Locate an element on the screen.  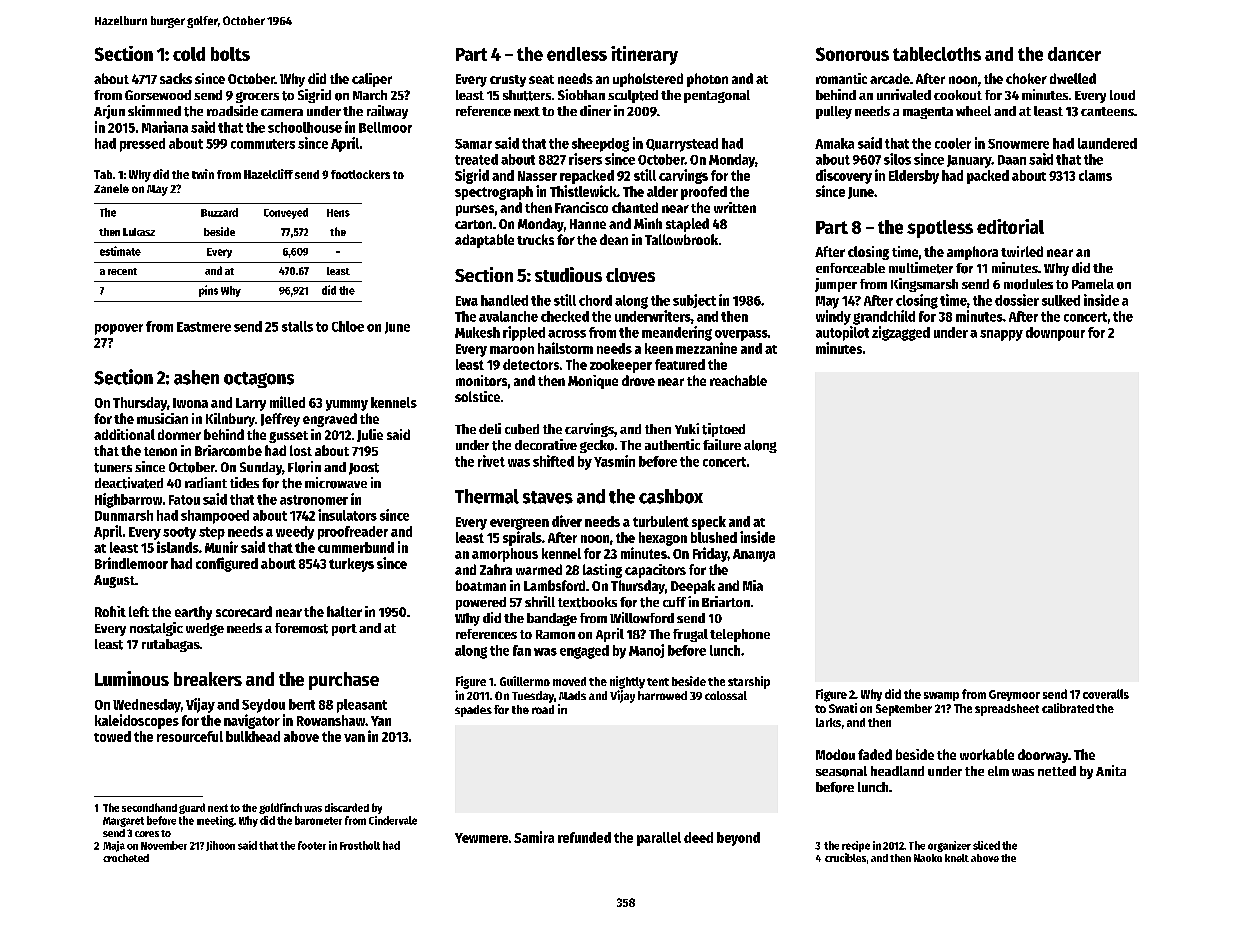
earthy is located at coordinates (193, 613).
